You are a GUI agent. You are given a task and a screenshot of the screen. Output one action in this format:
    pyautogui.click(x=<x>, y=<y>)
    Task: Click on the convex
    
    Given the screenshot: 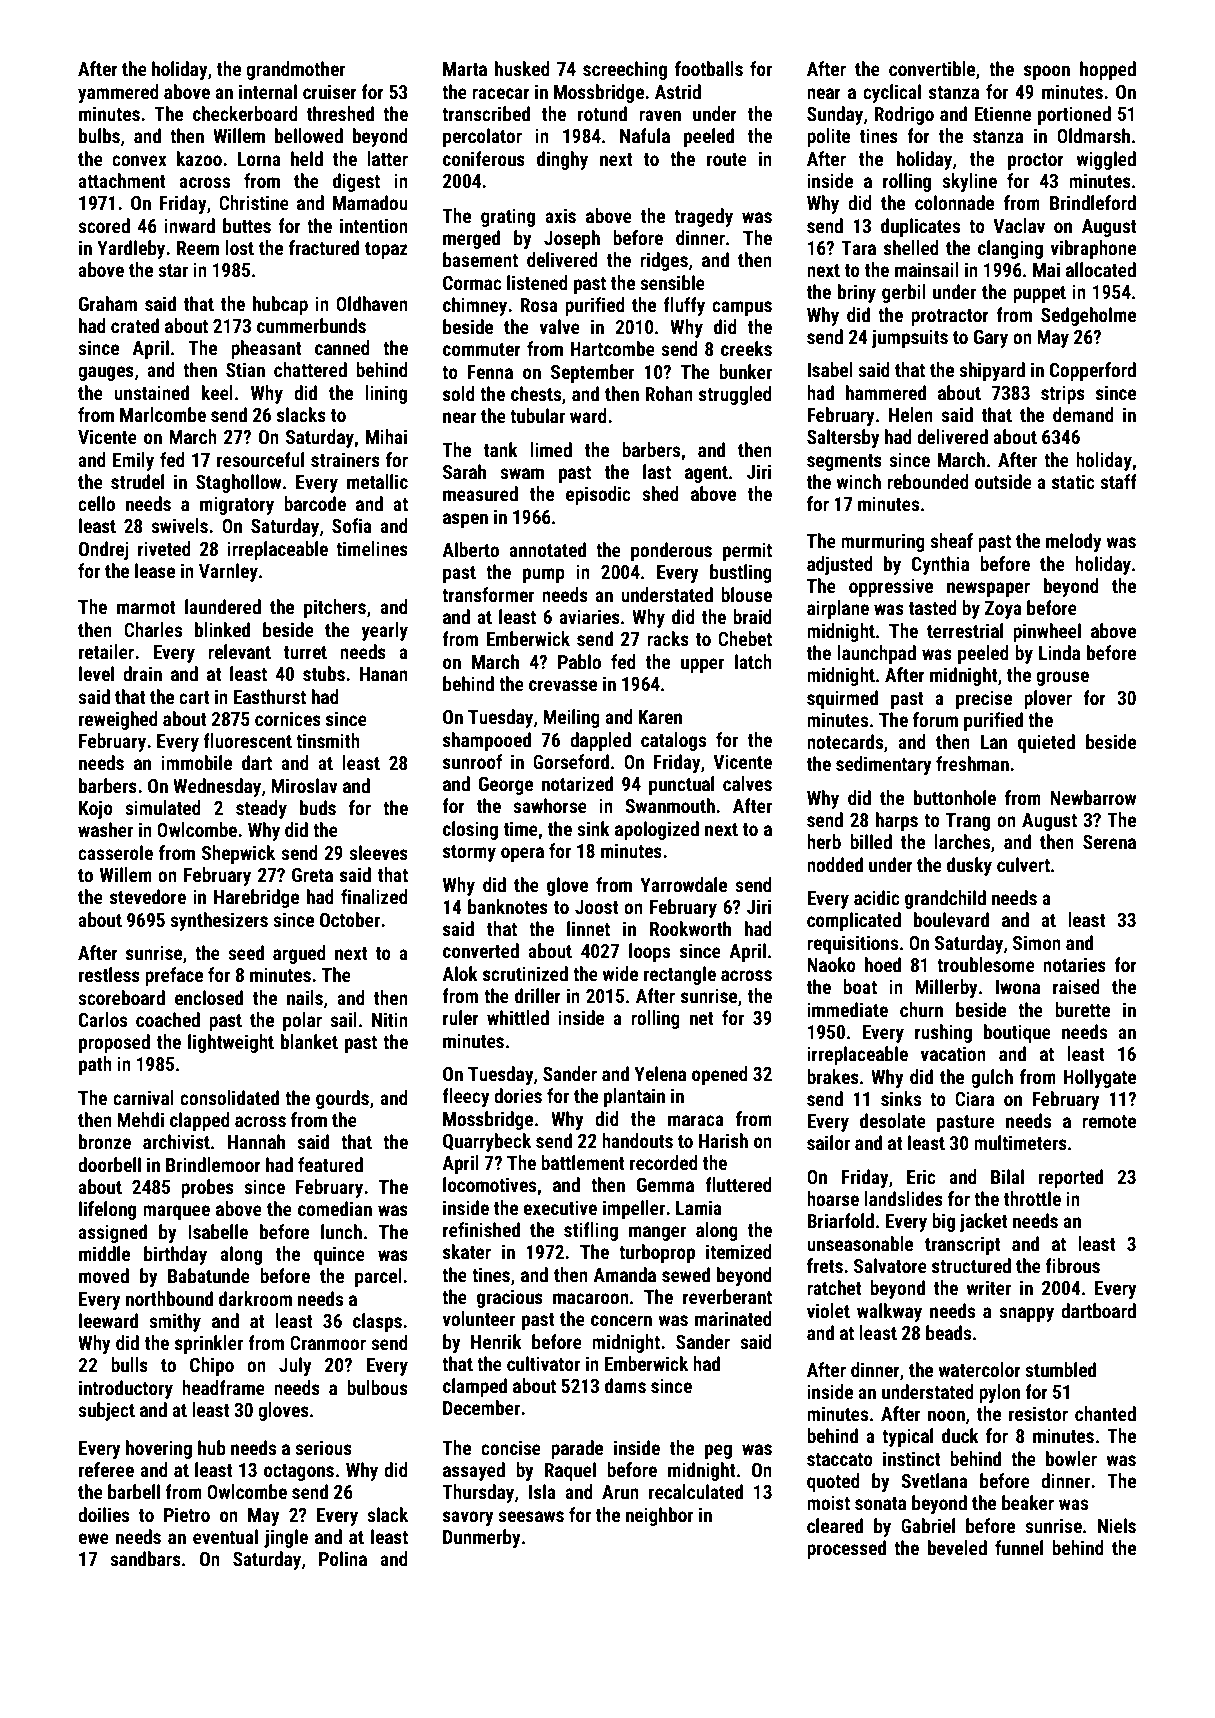 What is the action you would take?
    pyautogui.click(x=139, y=160)
